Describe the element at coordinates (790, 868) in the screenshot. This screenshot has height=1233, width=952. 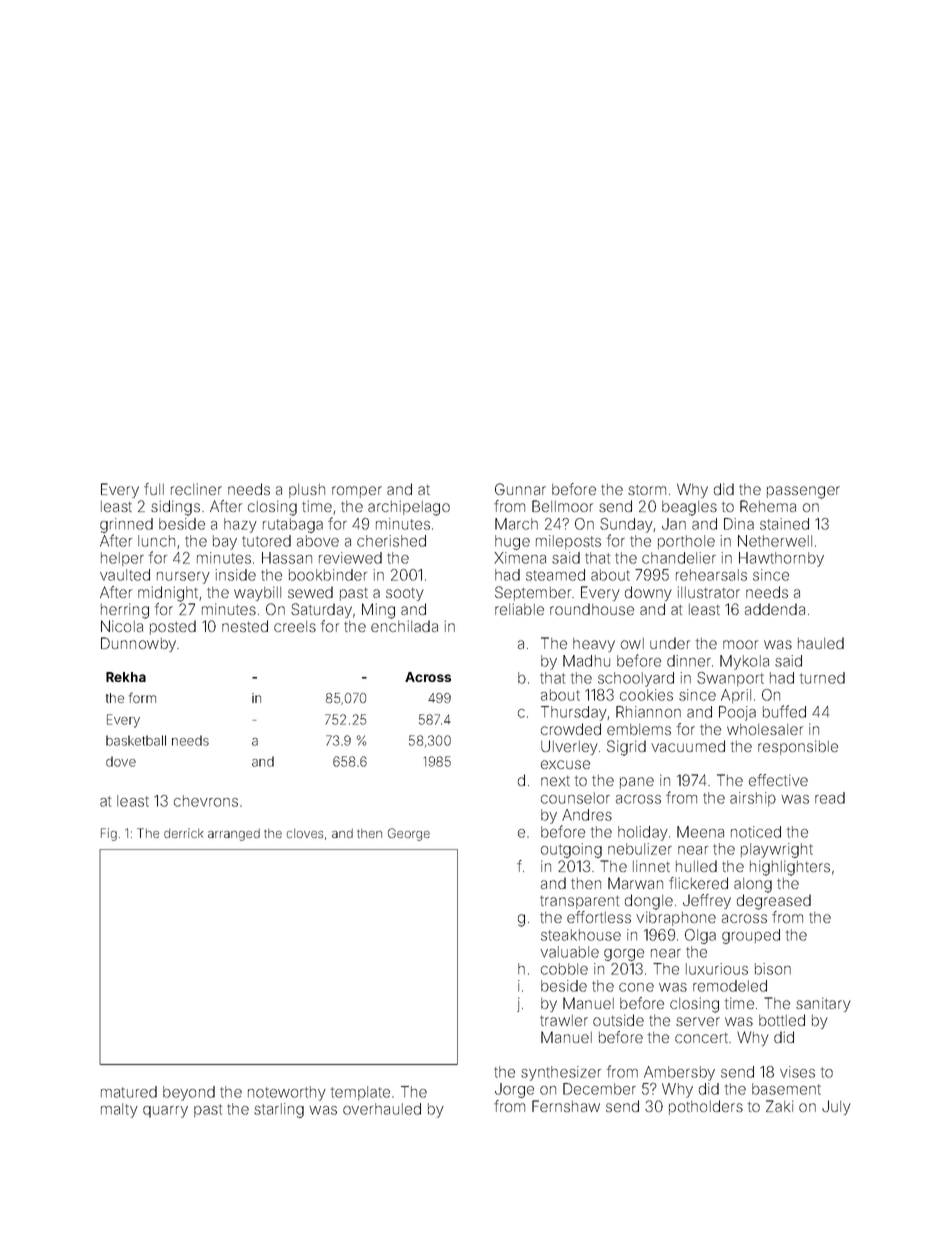
I see `highlighters` at that location.
